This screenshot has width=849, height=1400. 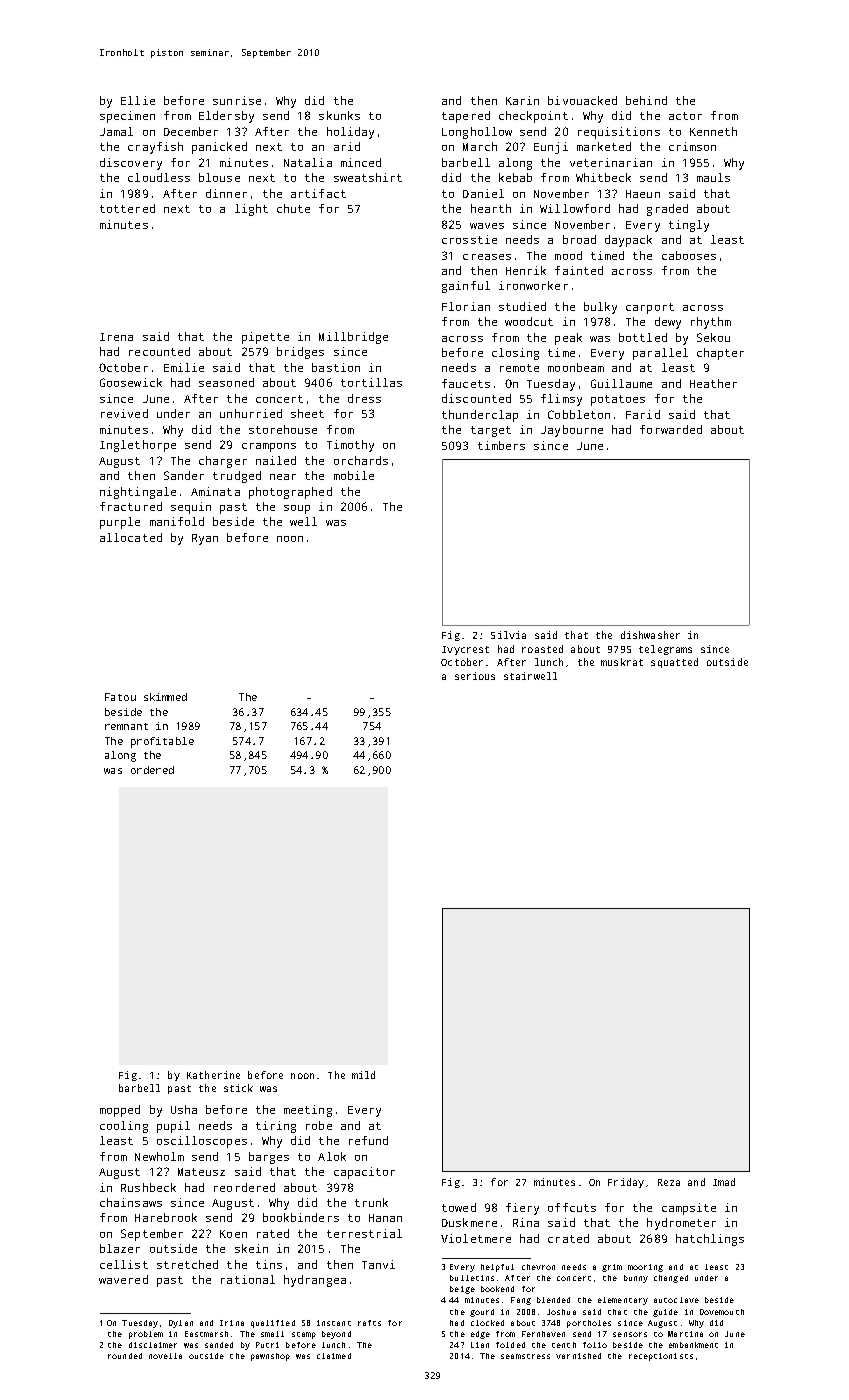 What do you see at coordinates (131, 382) in the screenshot?
I see `Goosewick` at bounding box center [131, 382].
